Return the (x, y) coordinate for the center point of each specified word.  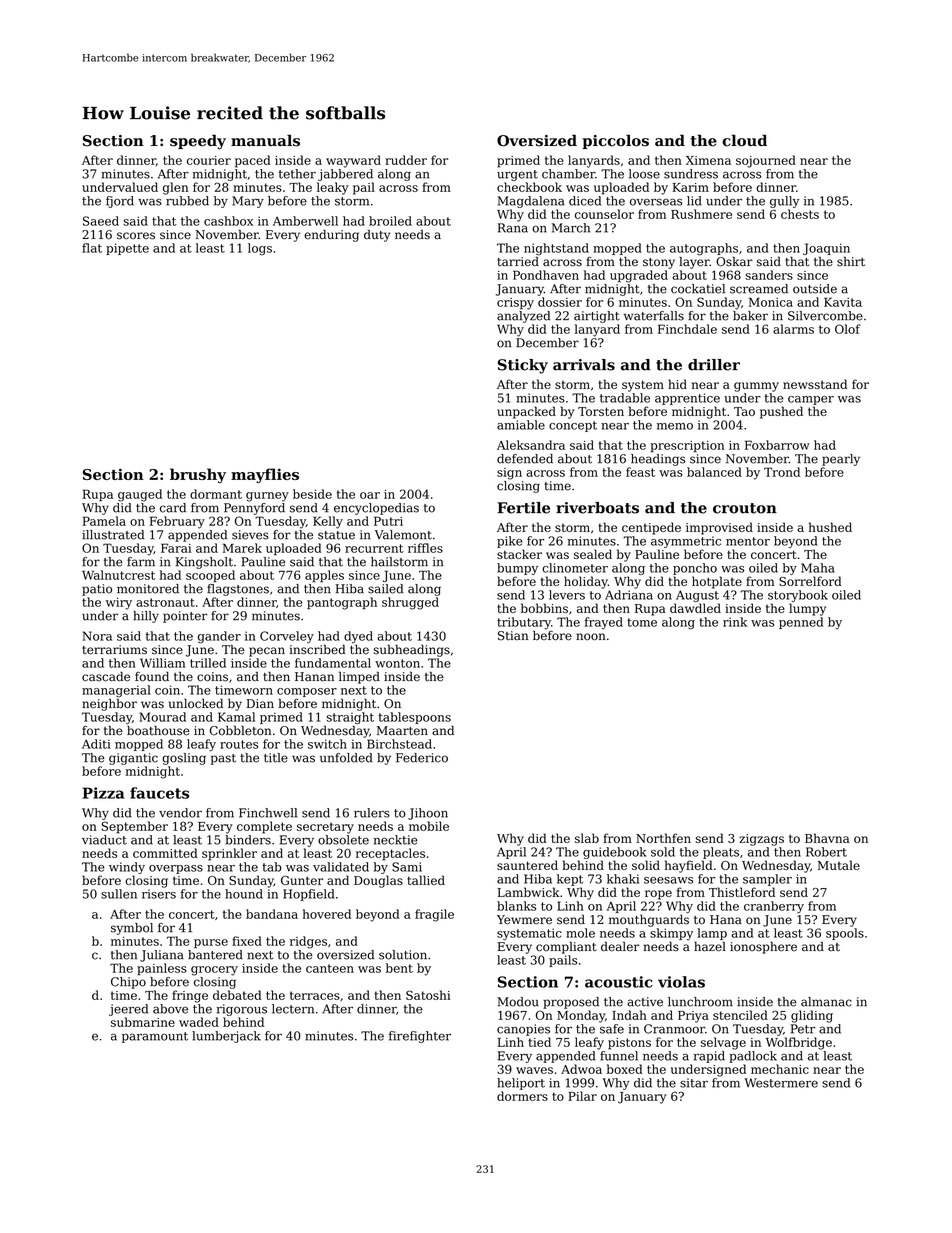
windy (127, 868)
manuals (265, 140)
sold (663, 852)
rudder (406, 160)
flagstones (238, 590)
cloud (744, 140)
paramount (155, 1037)
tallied (426, 880)
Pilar (582, 1096)
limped (359, 677)
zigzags (761, 840)
